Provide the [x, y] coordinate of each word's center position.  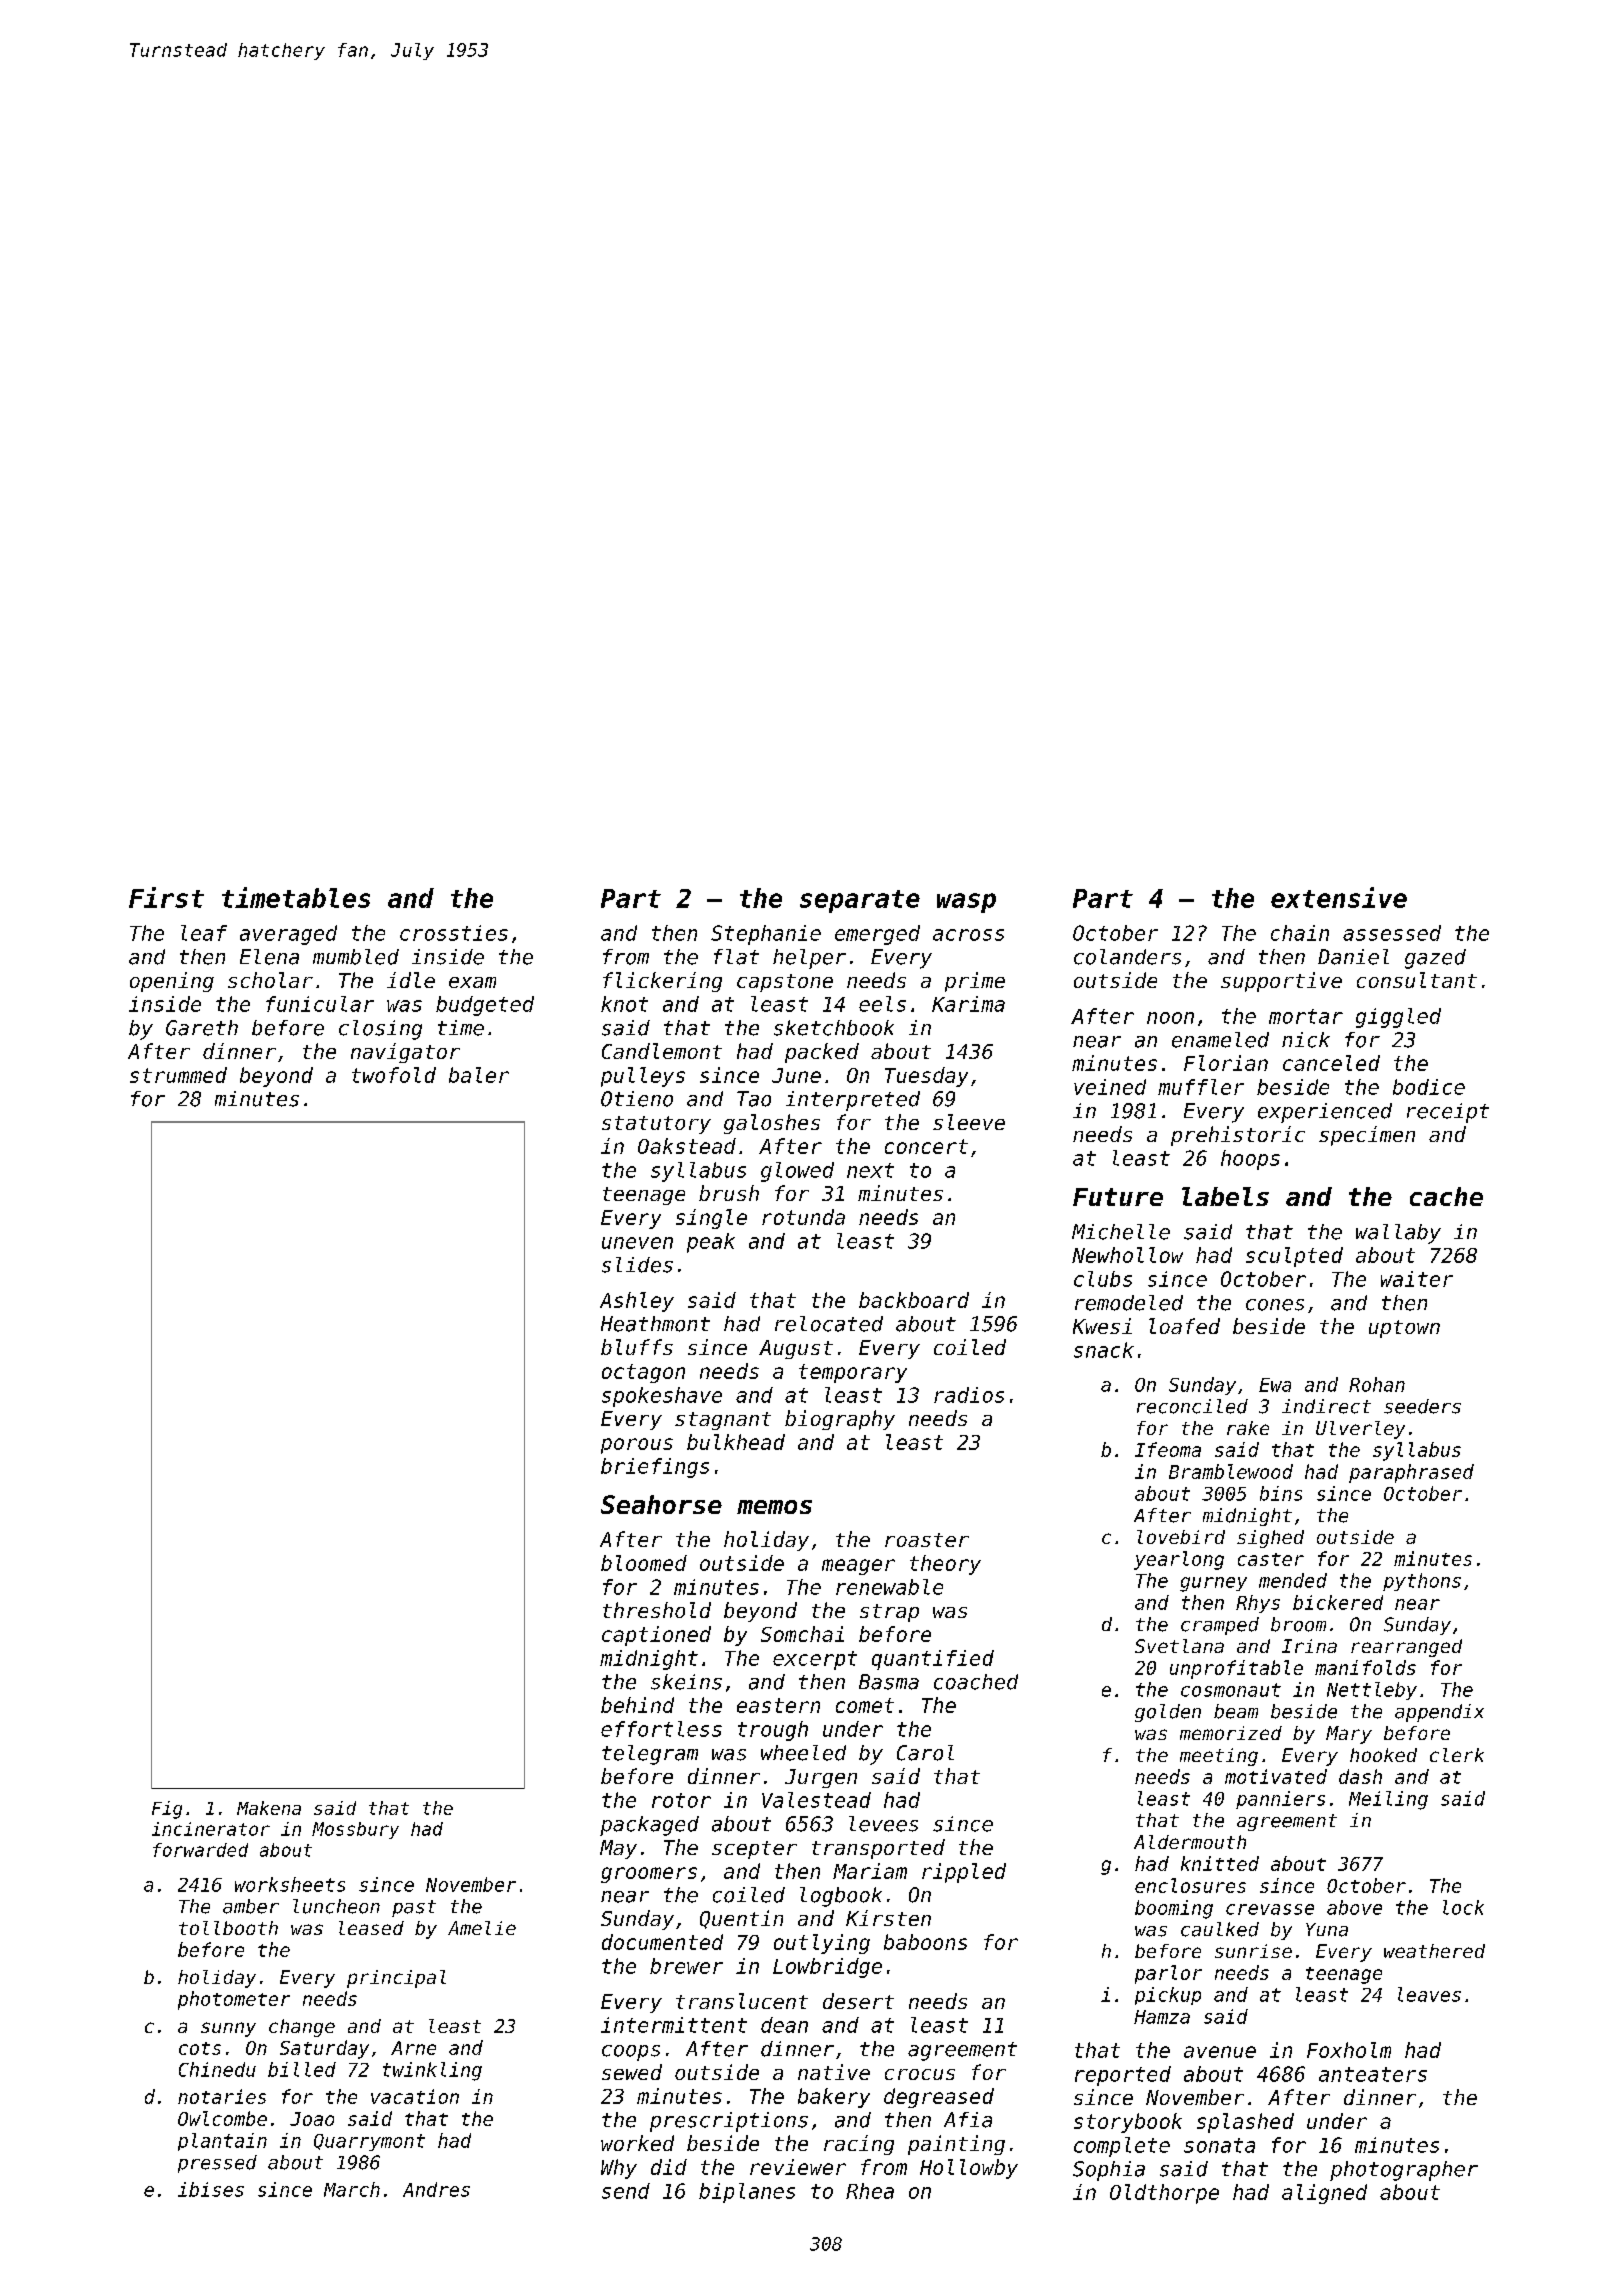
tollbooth [228, 1928]
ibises [211, 2189]
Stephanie [766, 935]
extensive [1339, 897]
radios [969, 1395]
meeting [1219, 1757]
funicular [320, 1004]
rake [1248, 1428]
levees [883, 1824]
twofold [394, 1075]
